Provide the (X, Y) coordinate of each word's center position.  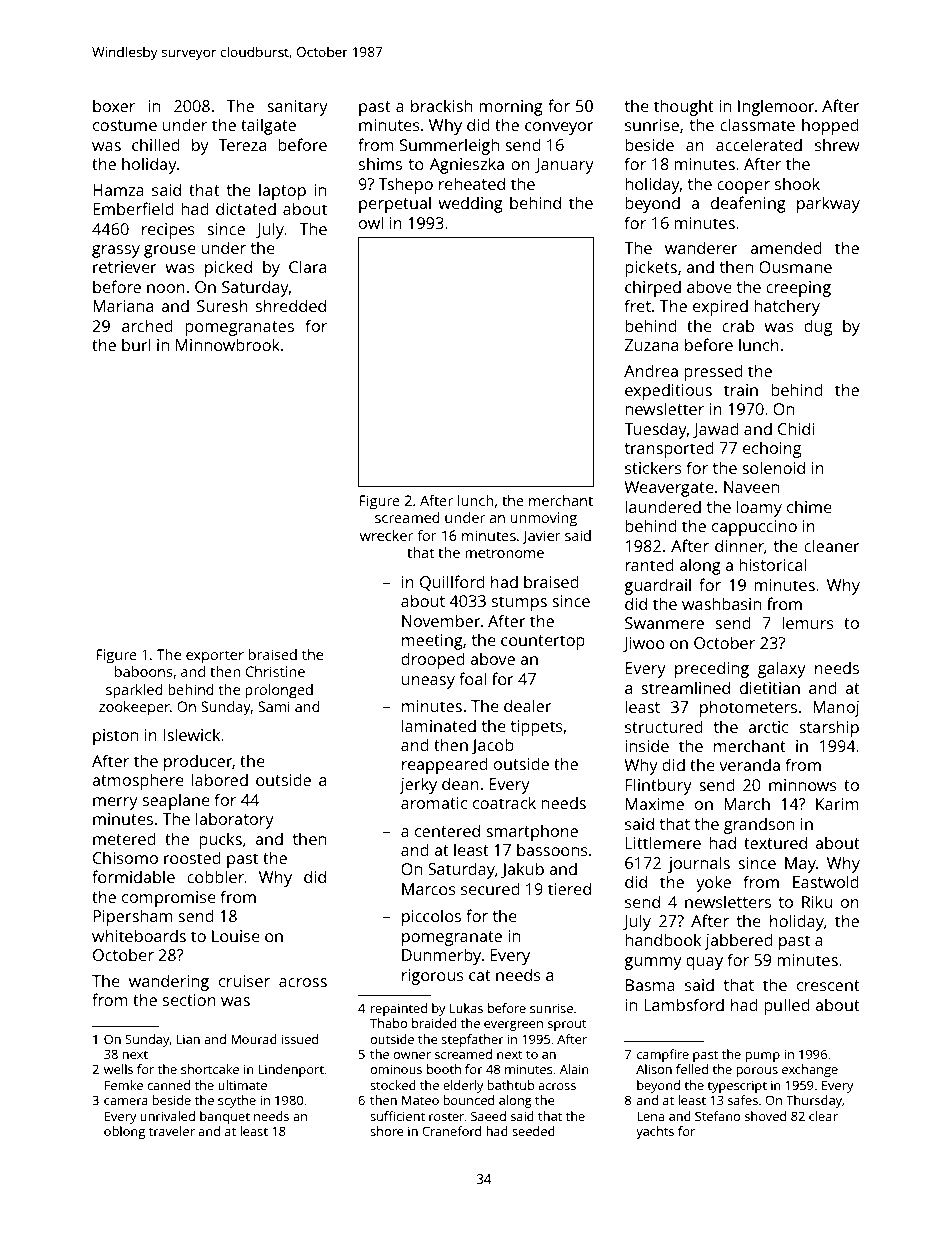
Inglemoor (776, 107)
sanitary (297, 108)
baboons (144, 671)
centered (447, 830)
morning (511, 108)
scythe (237, 1101)
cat (480, 975)
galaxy (782, 669)
